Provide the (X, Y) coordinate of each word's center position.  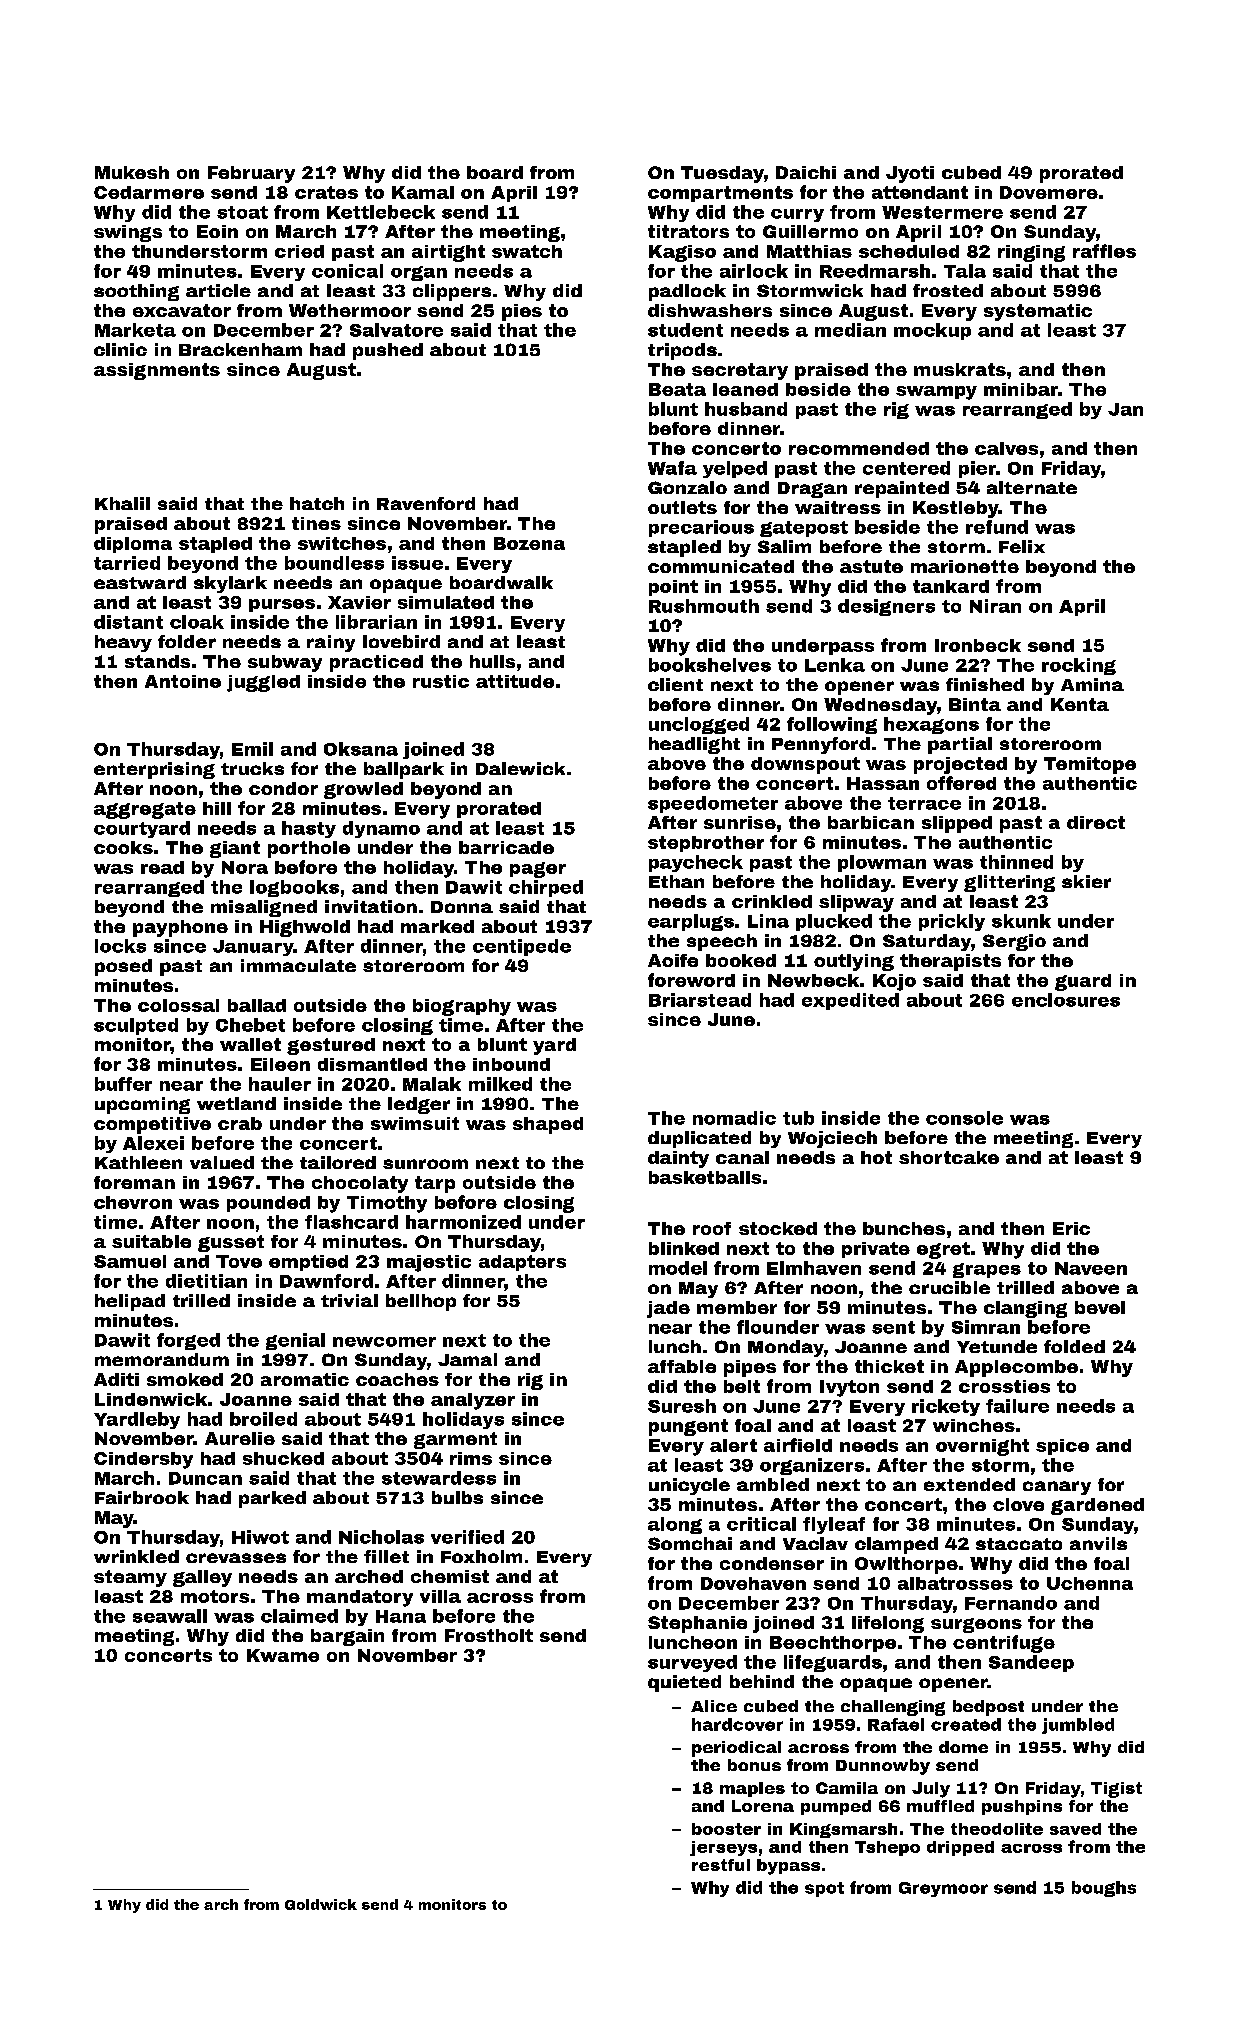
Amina (1092, 684)
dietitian (206, 1281)
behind (762, 1681)
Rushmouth (704, 606)
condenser (772, 1563)
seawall (170, 1616)
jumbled (1078, 1726)
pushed (388, 351)
